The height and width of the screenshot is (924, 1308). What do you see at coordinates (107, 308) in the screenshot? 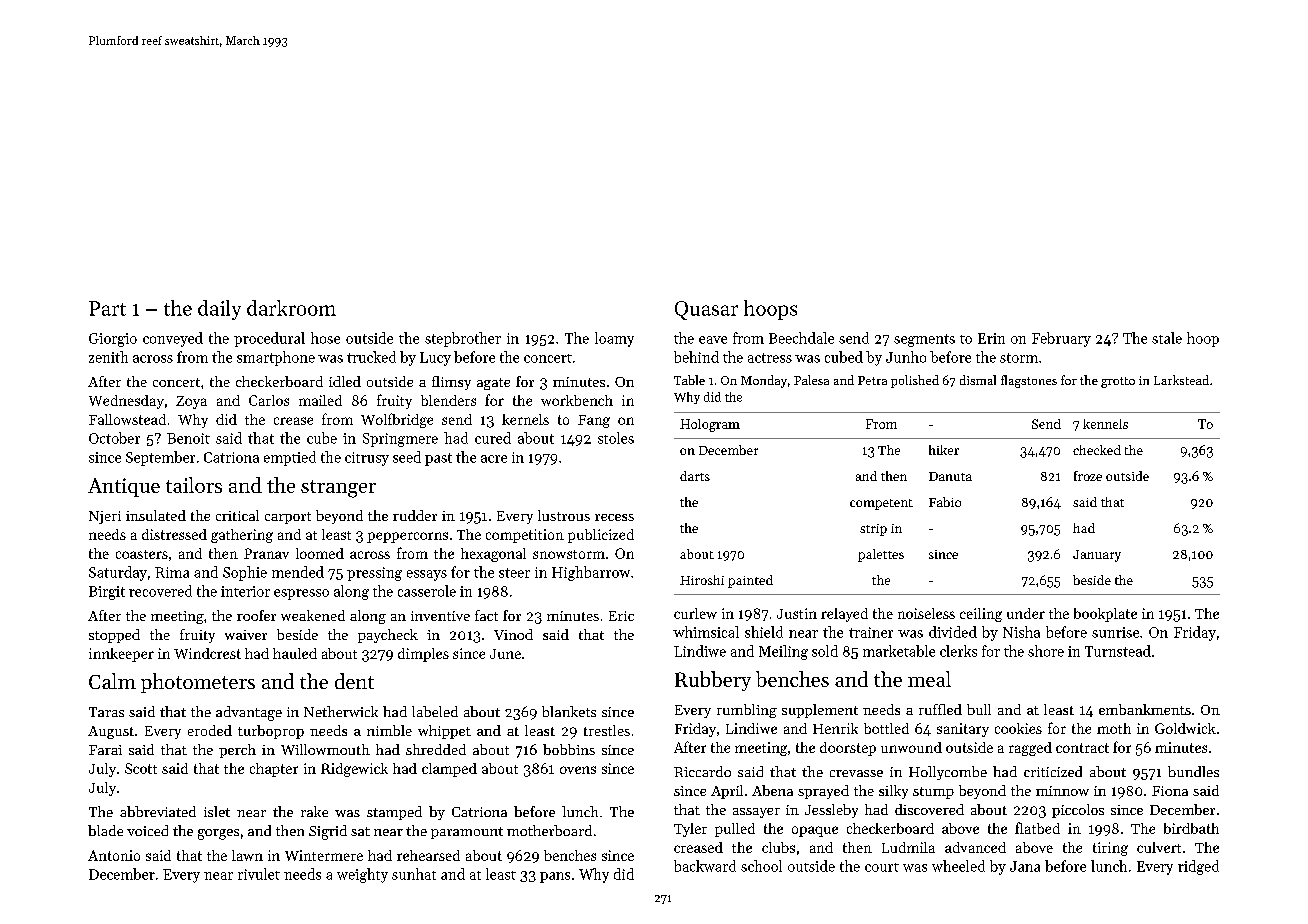
I see `Part` at bounding box center [107, 308].
